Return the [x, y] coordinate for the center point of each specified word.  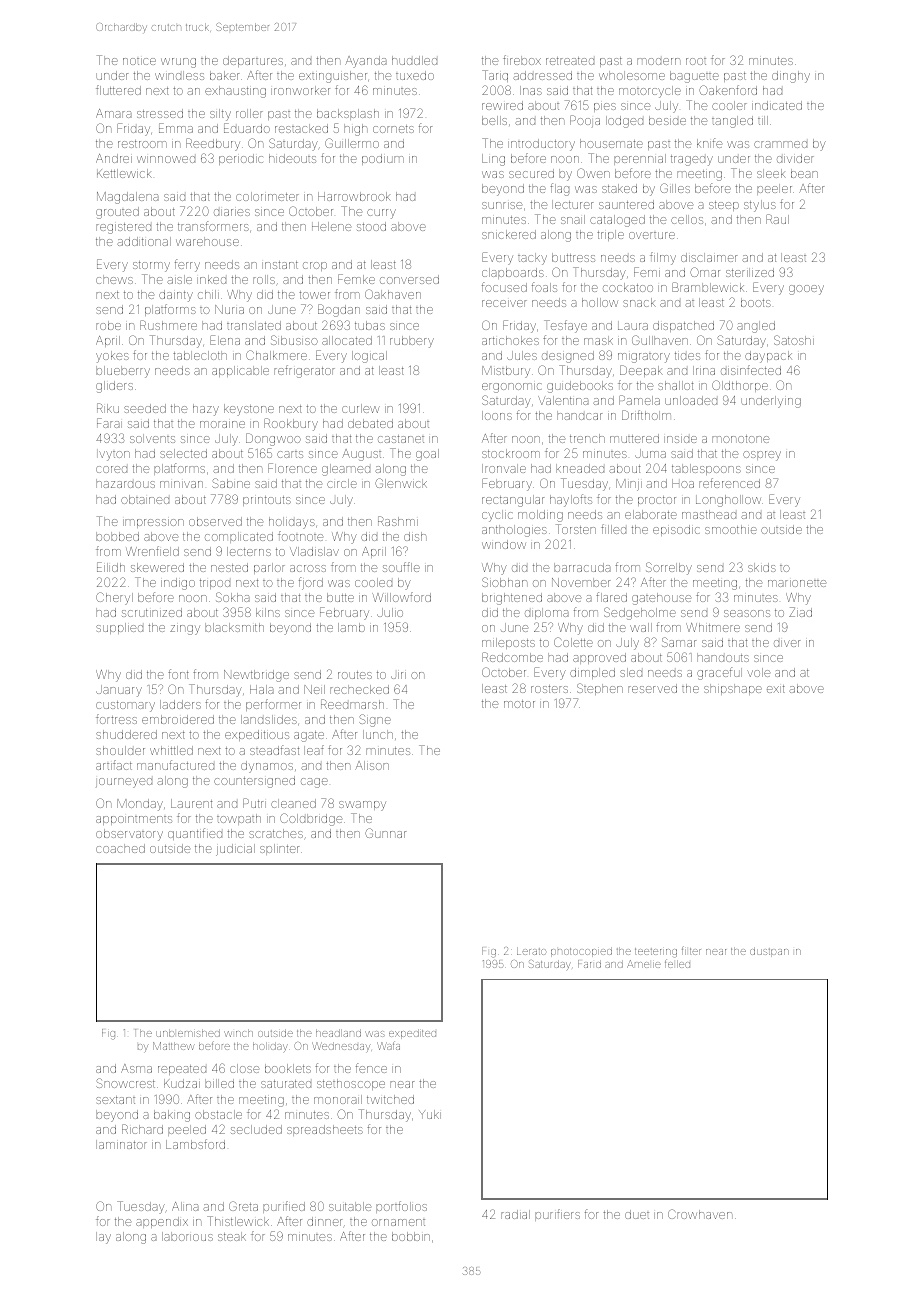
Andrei [114, 158]
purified [284, 1207]
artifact [114, 765]
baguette [694, 77]
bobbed [117, 536]
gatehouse [661, 599]
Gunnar [385, 833]
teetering [656, 953]
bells [494, 120]
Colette [573, 642]
